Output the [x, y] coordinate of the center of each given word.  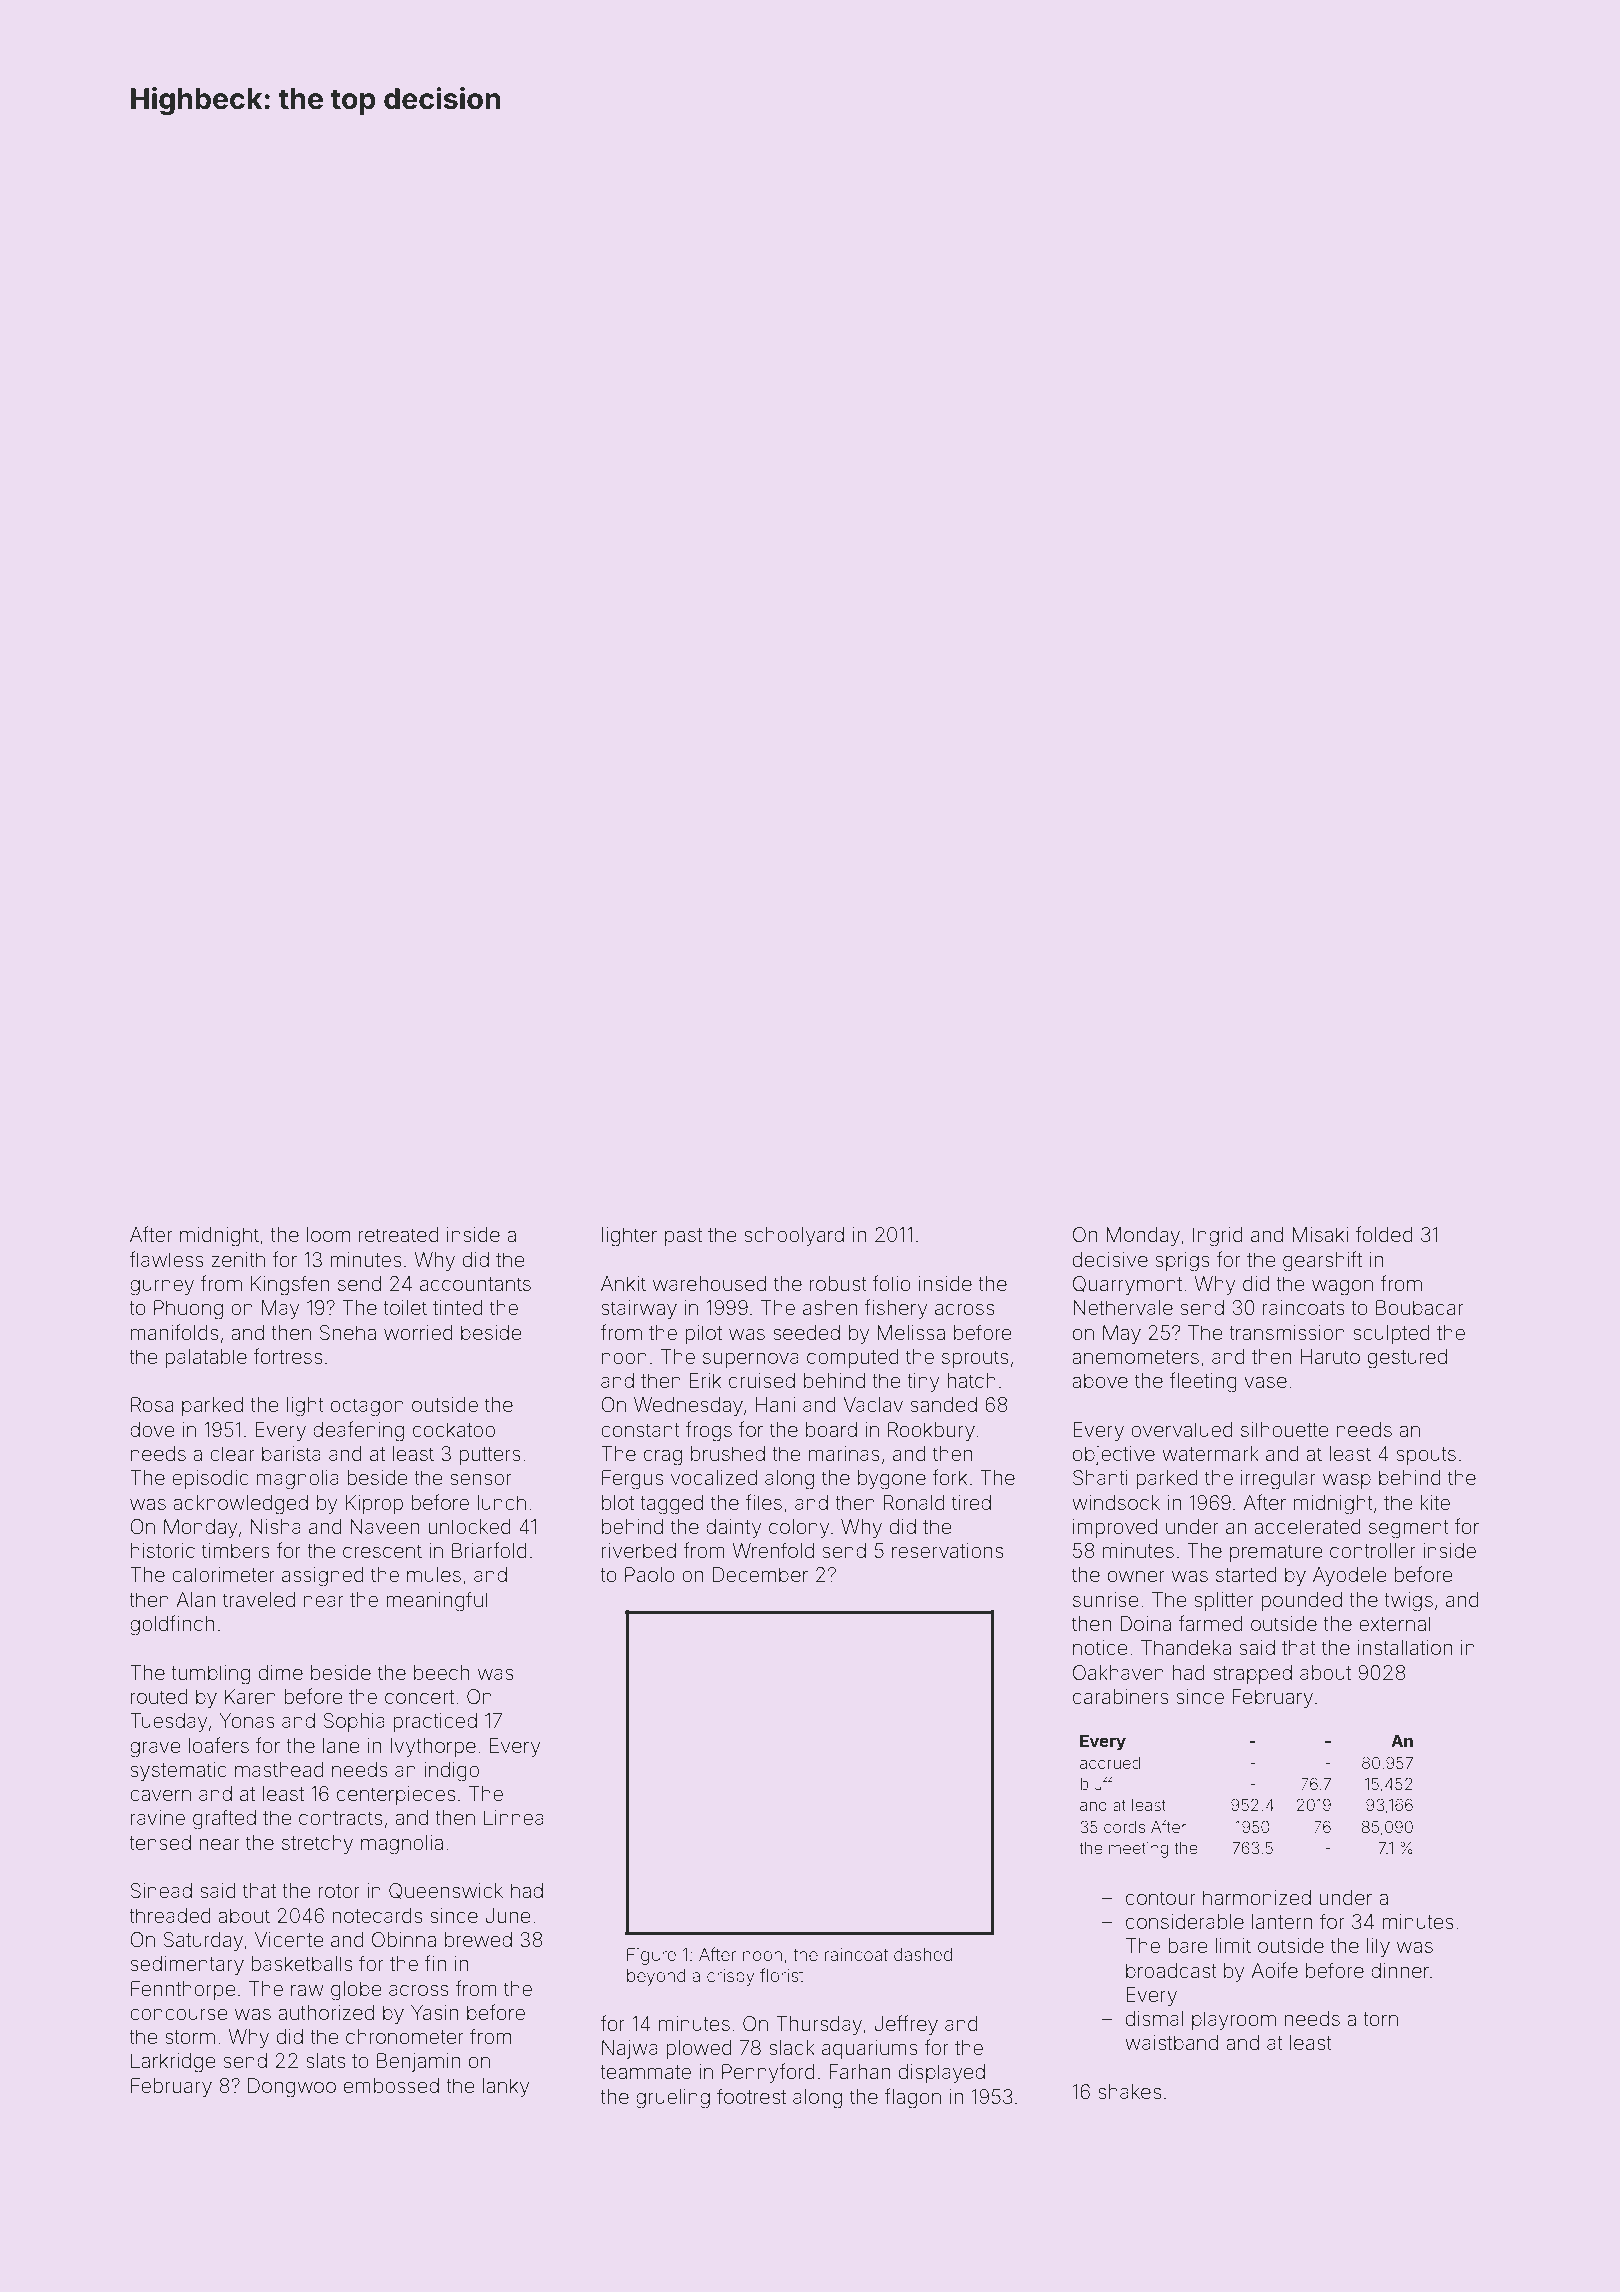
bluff [1096, 1783]
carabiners [1121, 1696]
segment [1409, 1529]
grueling [673, 2099]
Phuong [188, 1310]
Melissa [911, 1332]
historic [163, 1550]
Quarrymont [1127, 1285]
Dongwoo [292, 2088]
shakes [1129, 2091]
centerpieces [396, 1795]
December [760, 1574]
